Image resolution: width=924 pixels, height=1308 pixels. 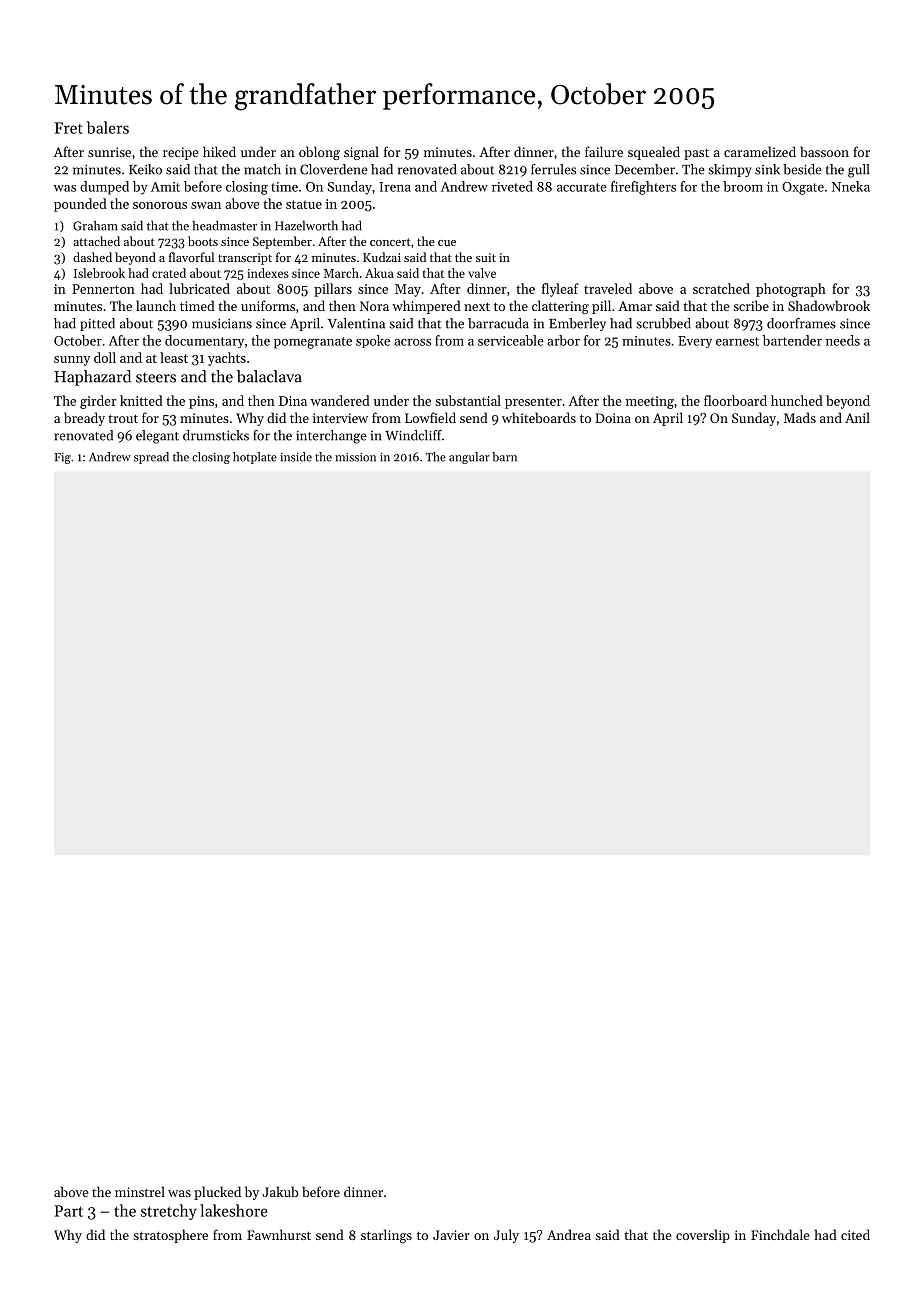 What do you see at coordinates (279, 1234) in the document?
I see `Fawnhurst` at bounding box center [279, 1234].
